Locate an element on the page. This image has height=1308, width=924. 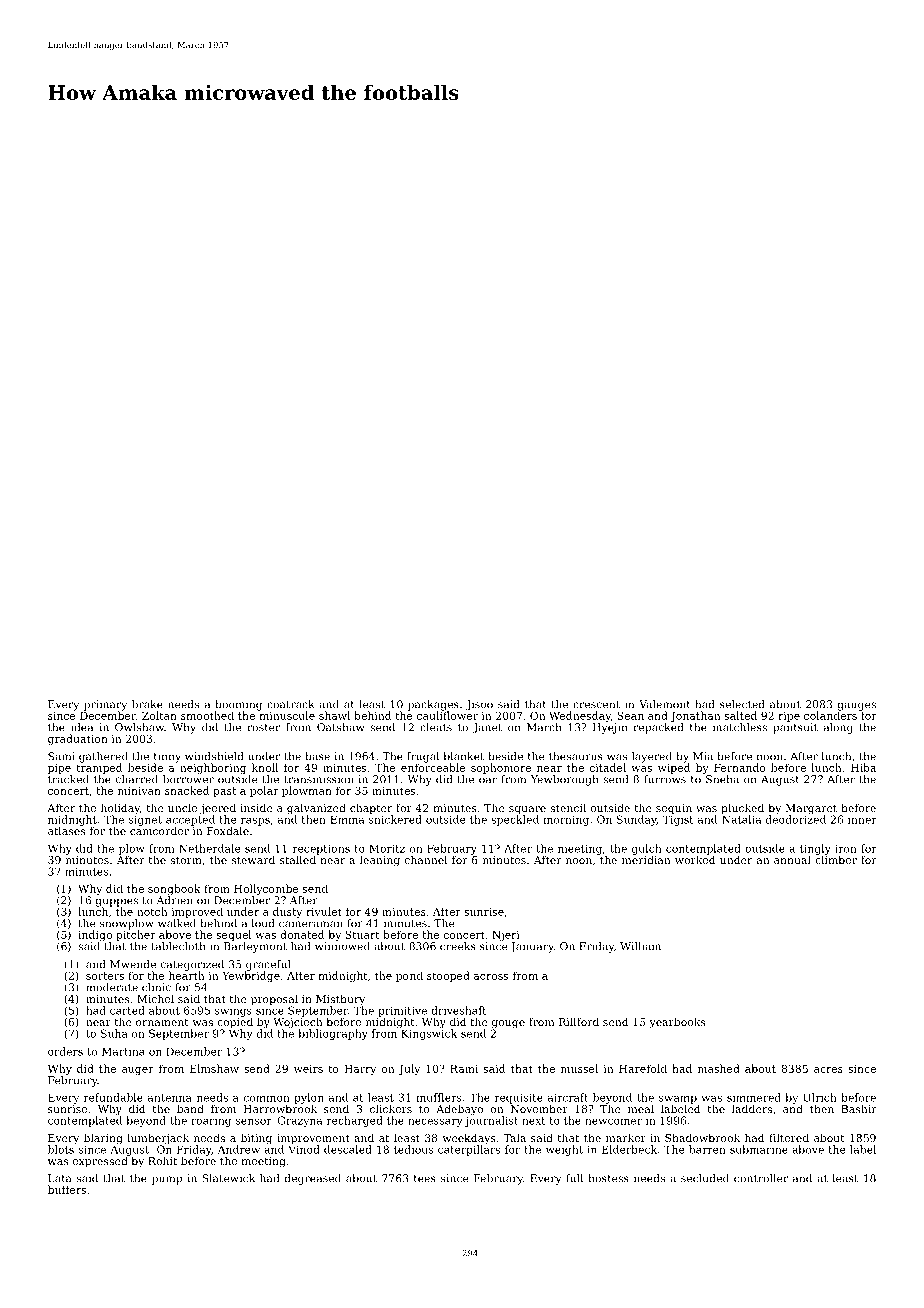
blaring is located at coordinates (103, 1139).
